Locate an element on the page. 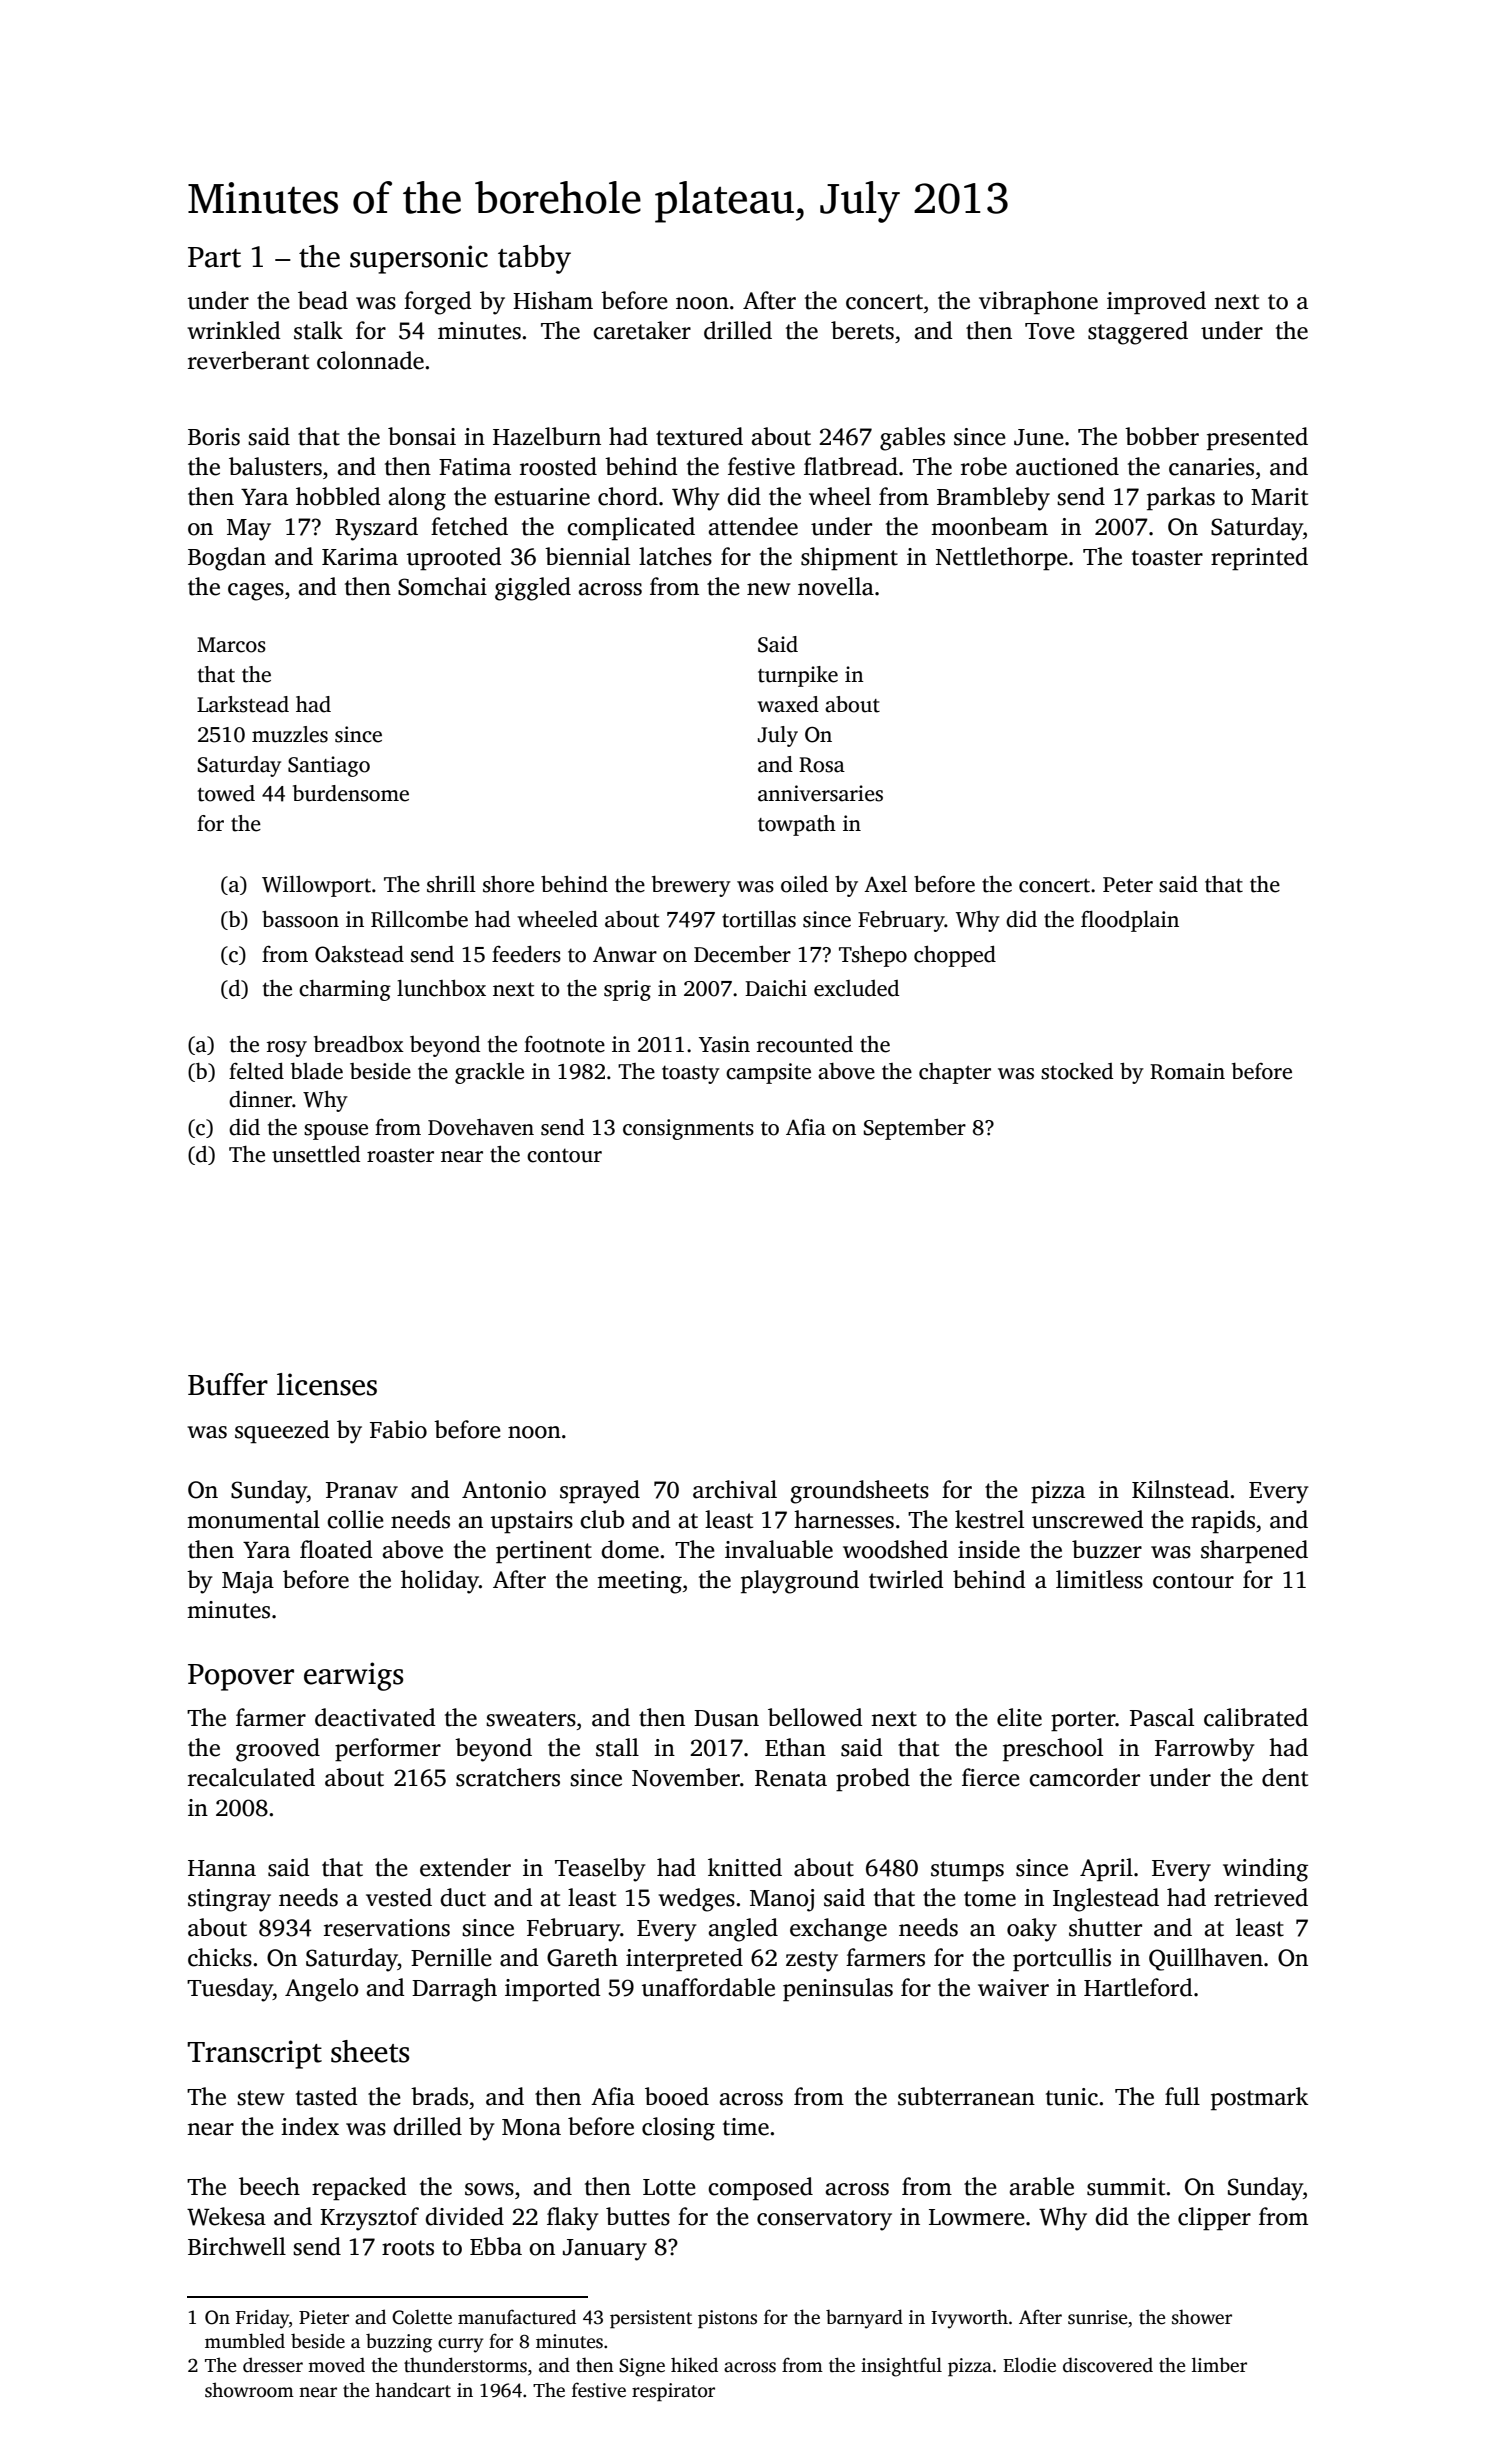 This page has height=2464, width=1496. Somchai is located at coordinates (442, 586).
